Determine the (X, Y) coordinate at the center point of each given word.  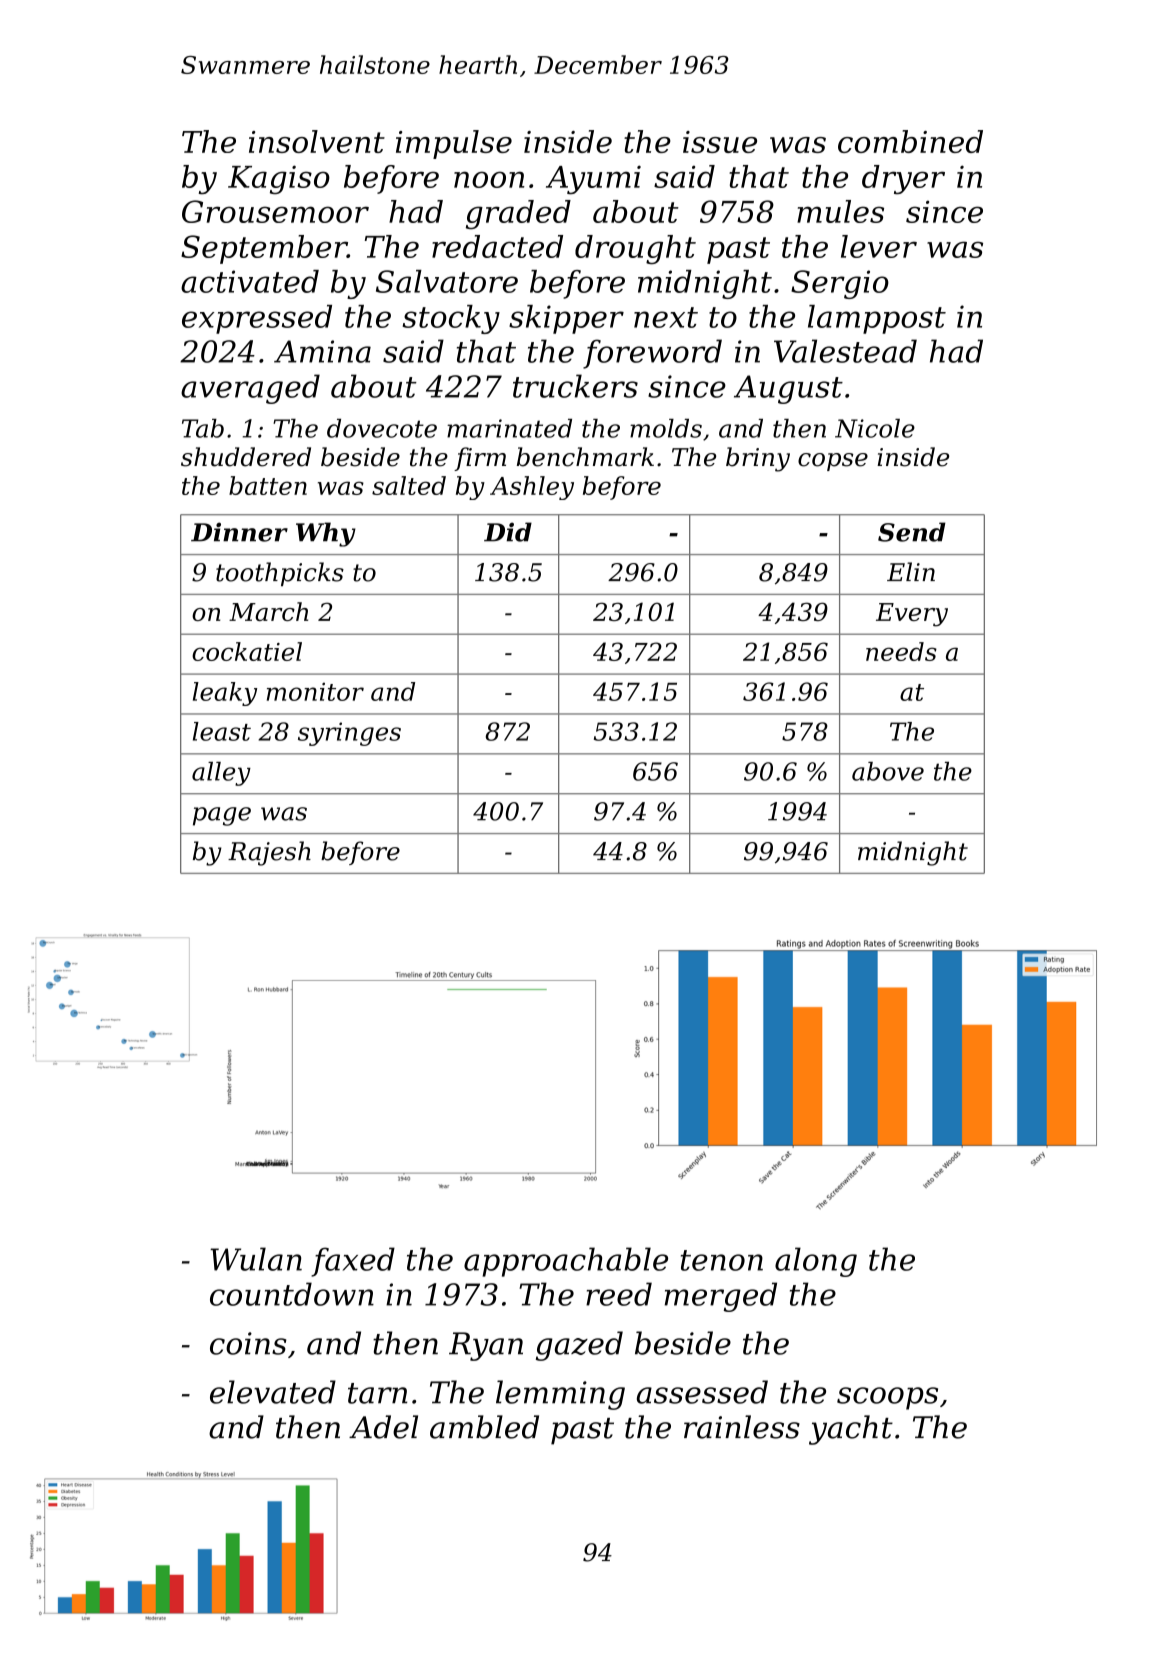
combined (910, 141)
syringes (349, 734)
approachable (566, 1262)
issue (720, 142)
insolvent (317, 141)
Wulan (256, 1259)
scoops (887, 1398)
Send (912, 532)
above (888, 771)
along (816, 1262)
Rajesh (269, 853)
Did (508, 532)
